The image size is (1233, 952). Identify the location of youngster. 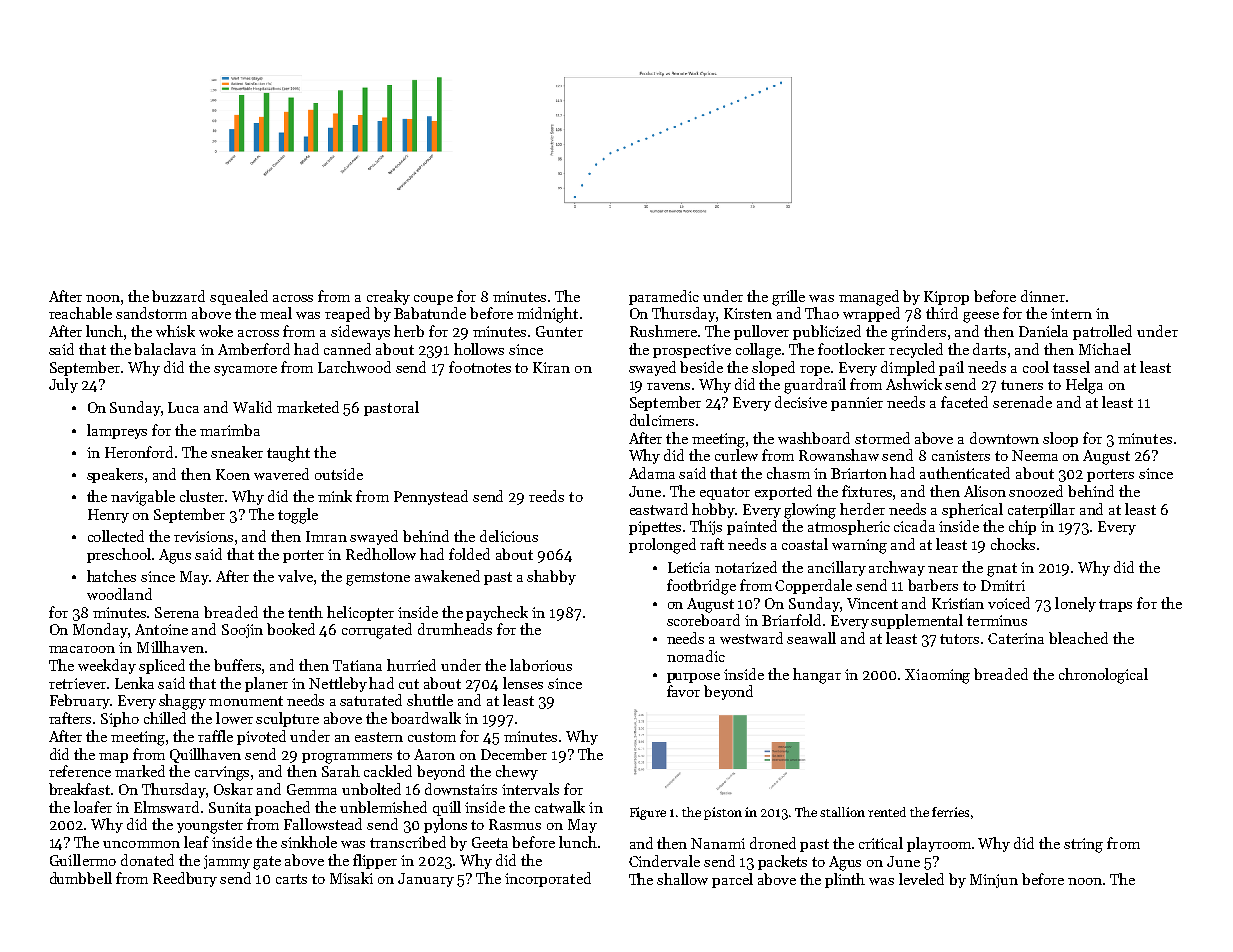
(210, 827).
